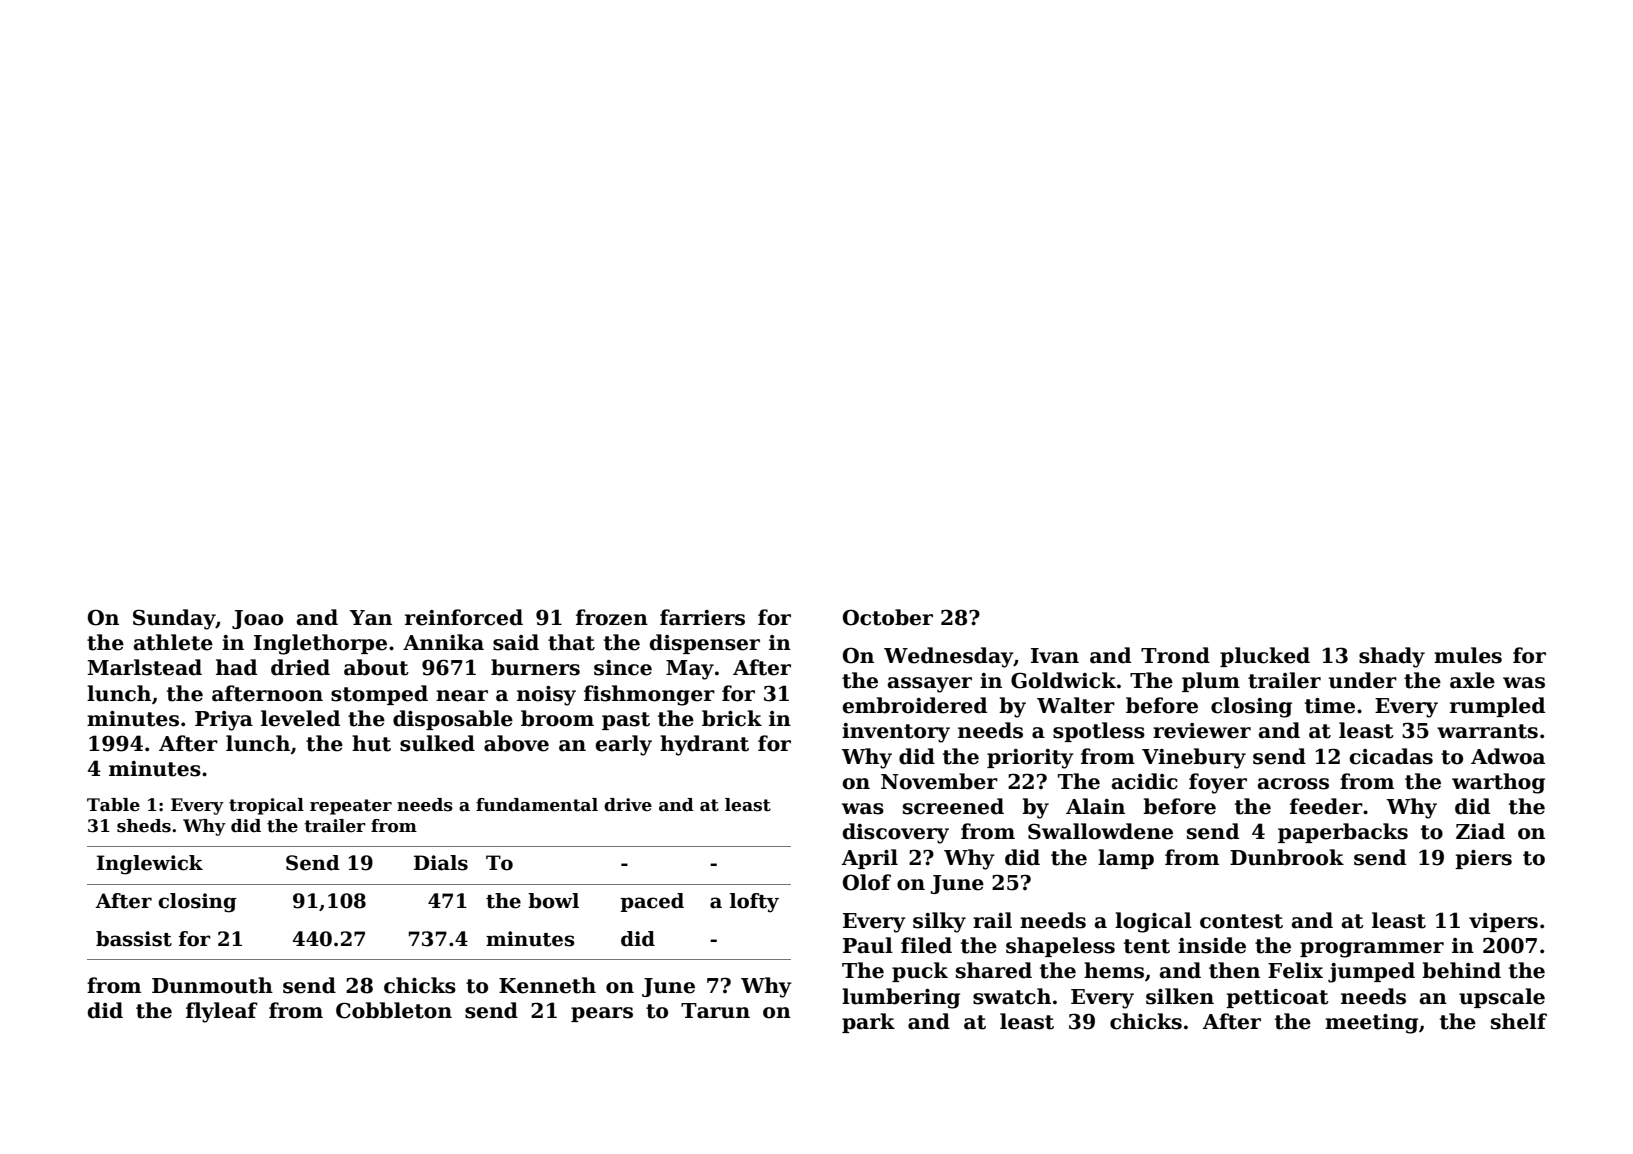  I want to click on acidic, so click(1145, 781).
